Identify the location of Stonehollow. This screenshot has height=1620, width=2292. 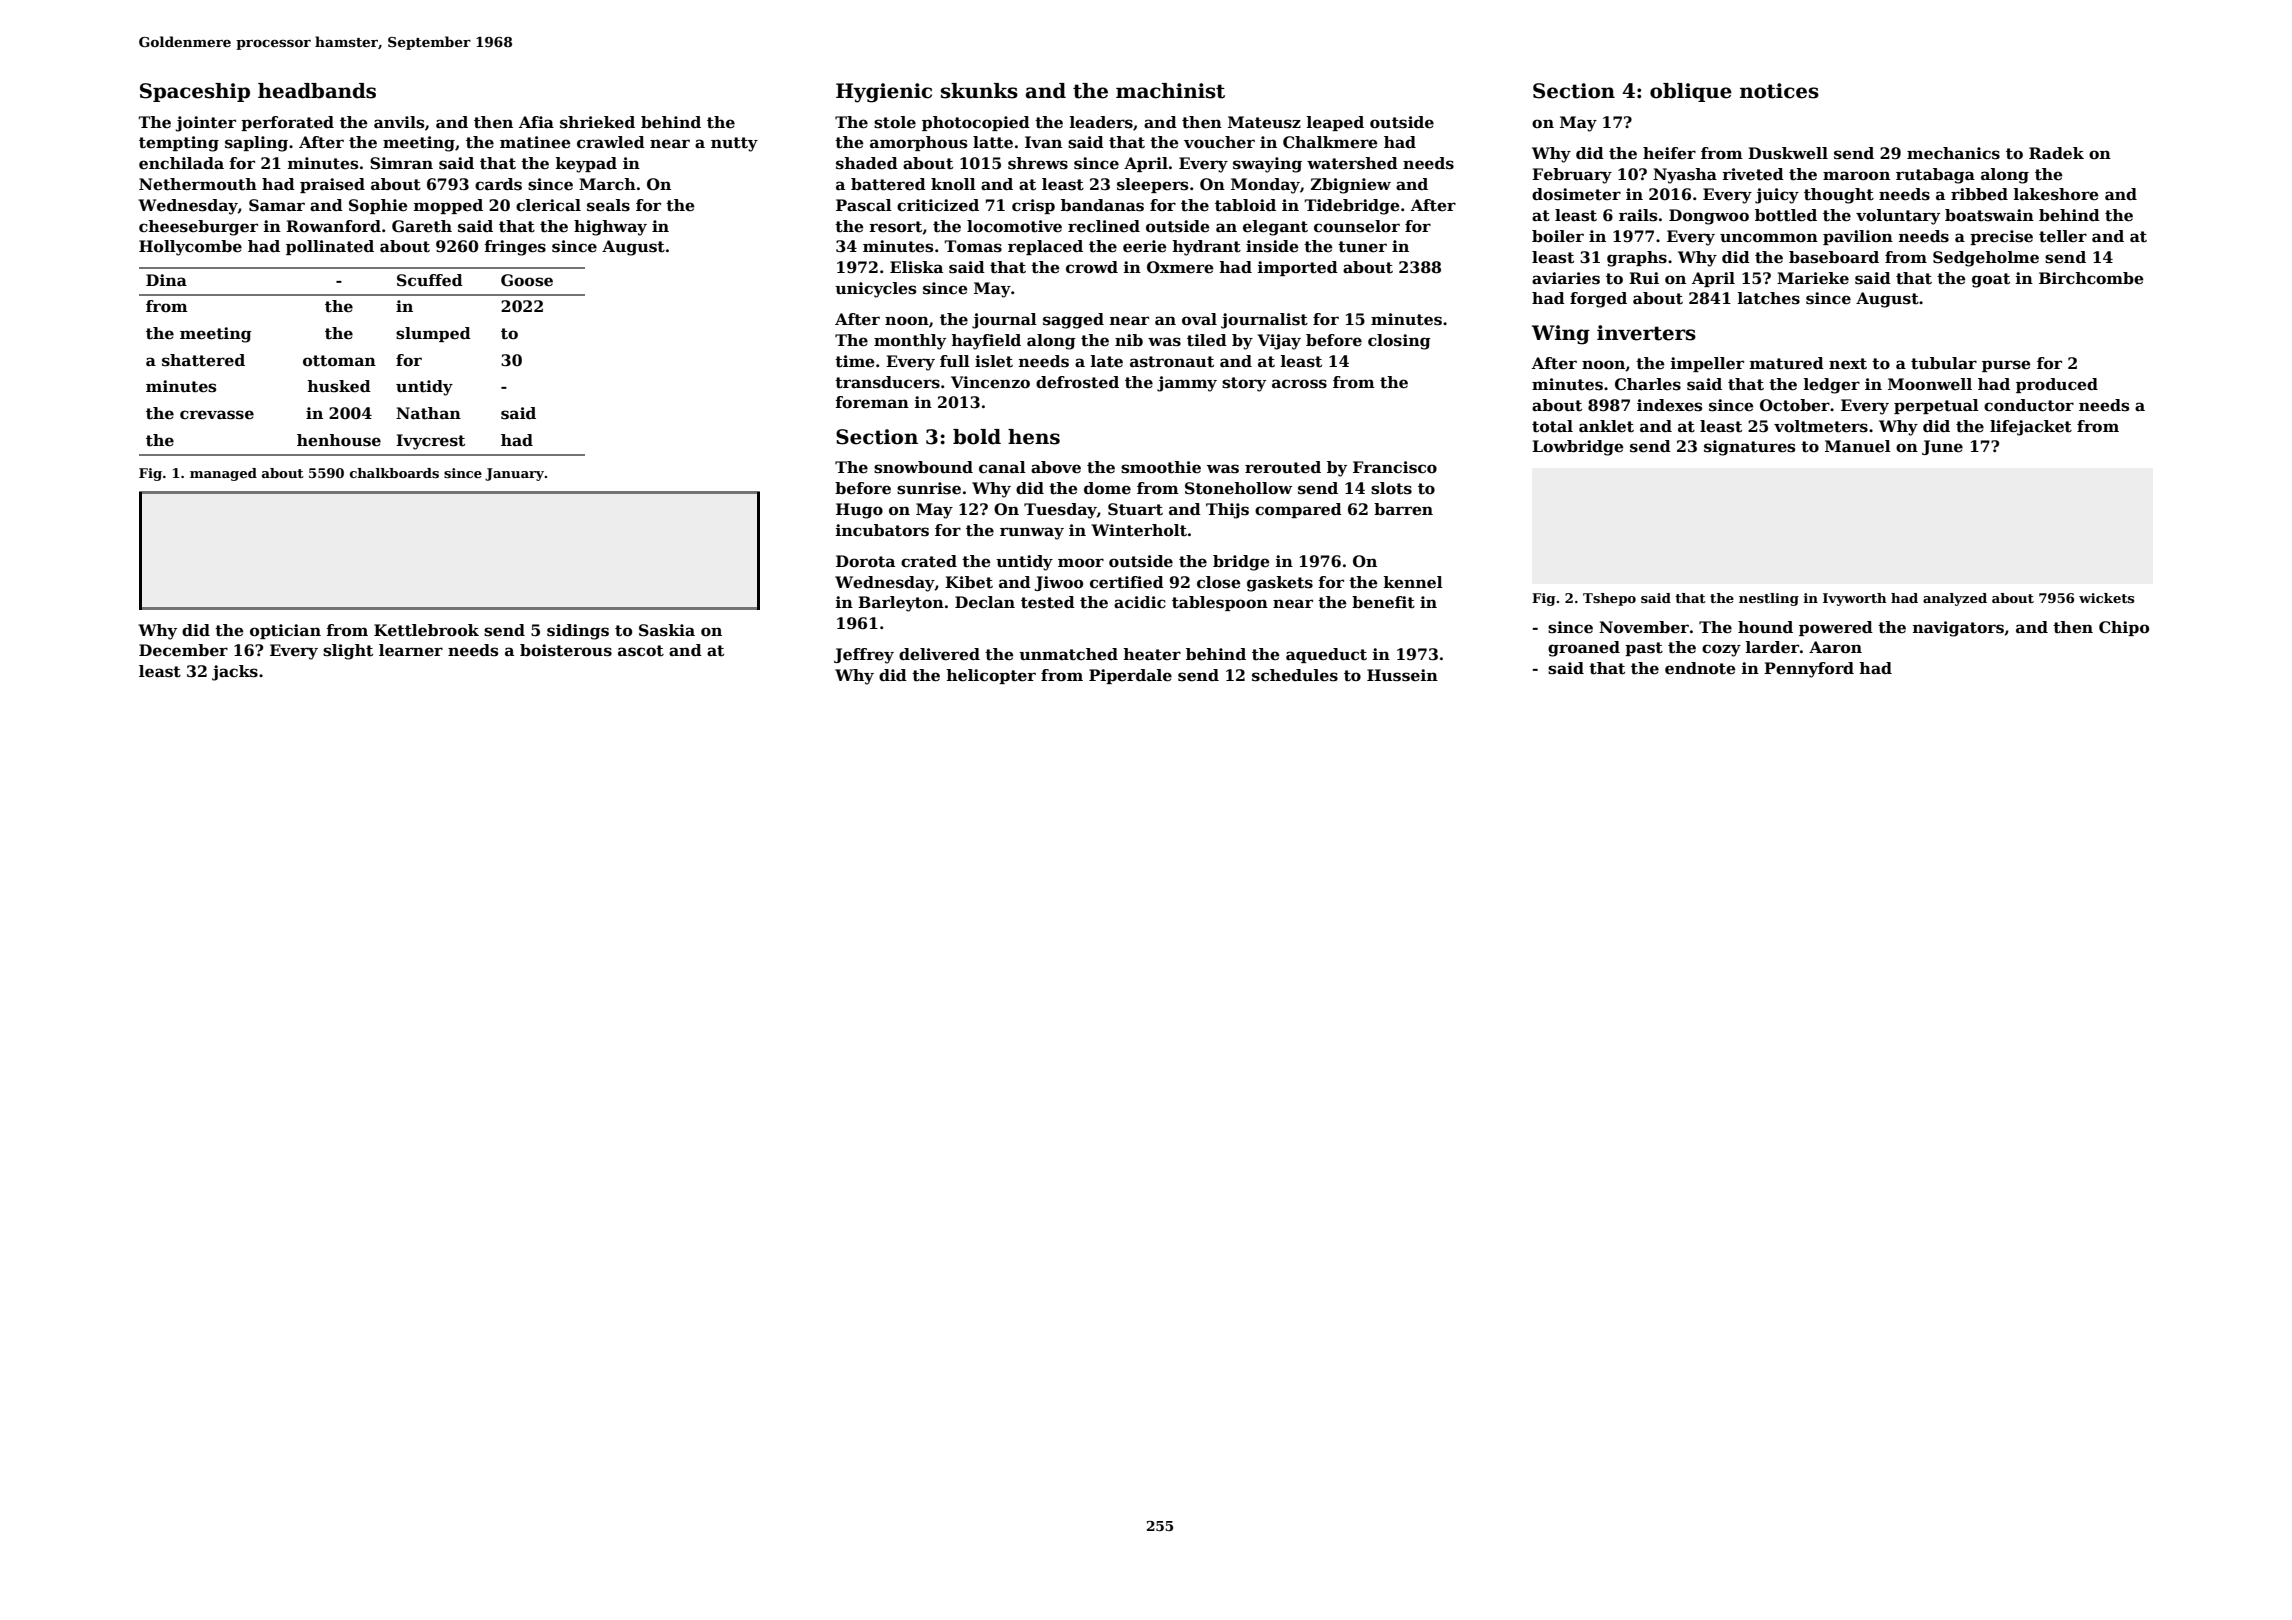
(1238, 488).
